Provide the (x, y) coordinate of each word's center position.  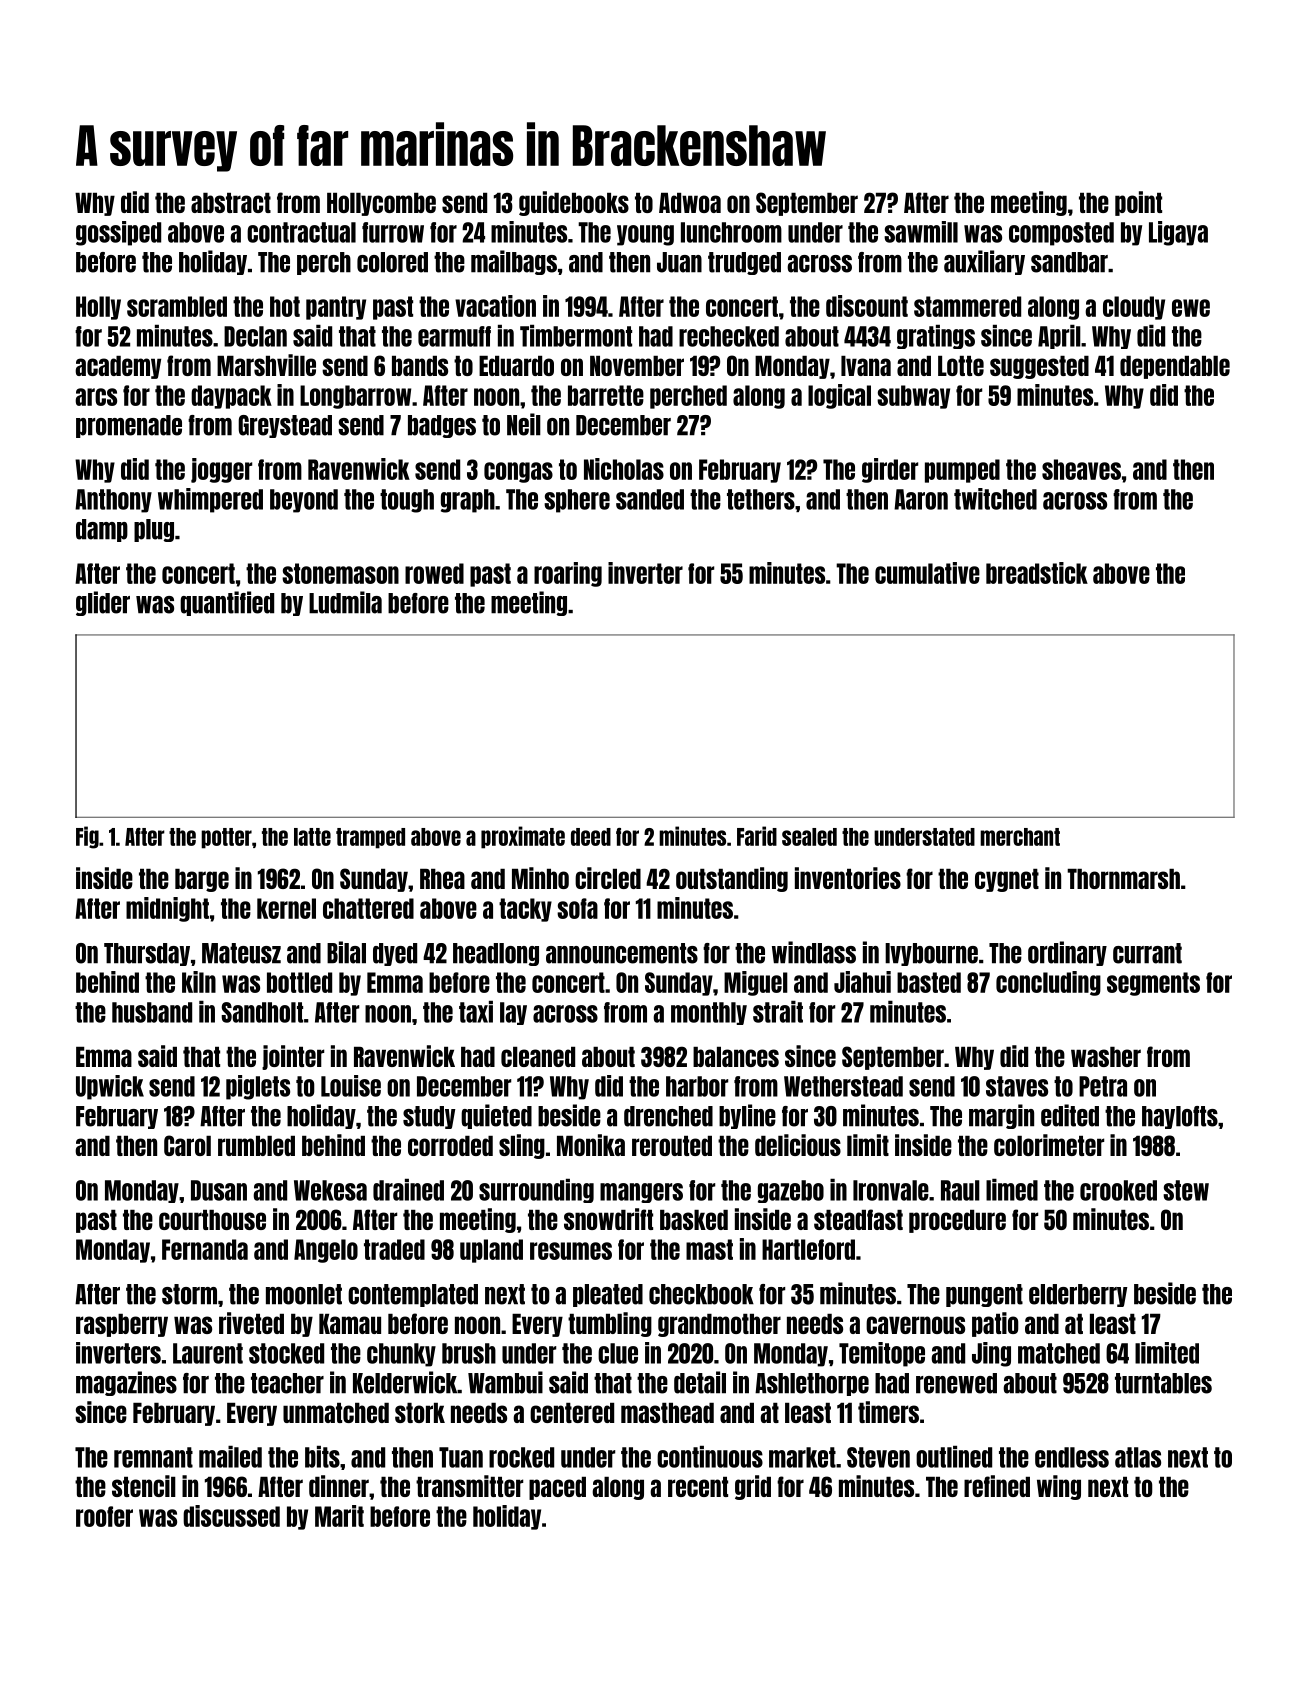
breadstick (1037, 573)
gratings (936, 337)
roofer (104, 1516)
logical (839, 396)
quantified (227, 603)
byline (747, 1116)
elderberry (1078, 1295)
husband (152, 1012)
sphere (577, 501)
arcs (96, 397)
